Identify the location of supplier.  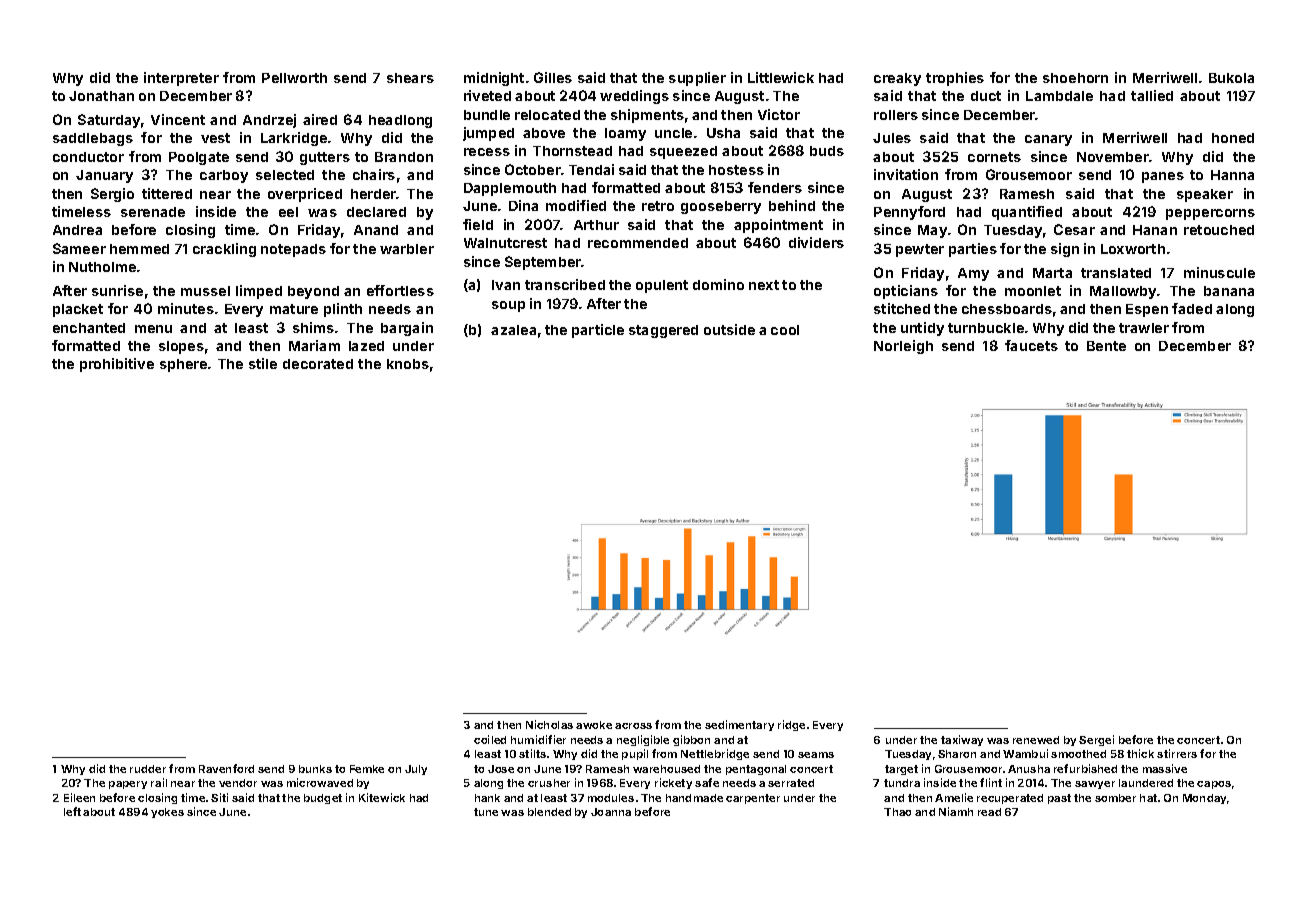
(697, 79).
